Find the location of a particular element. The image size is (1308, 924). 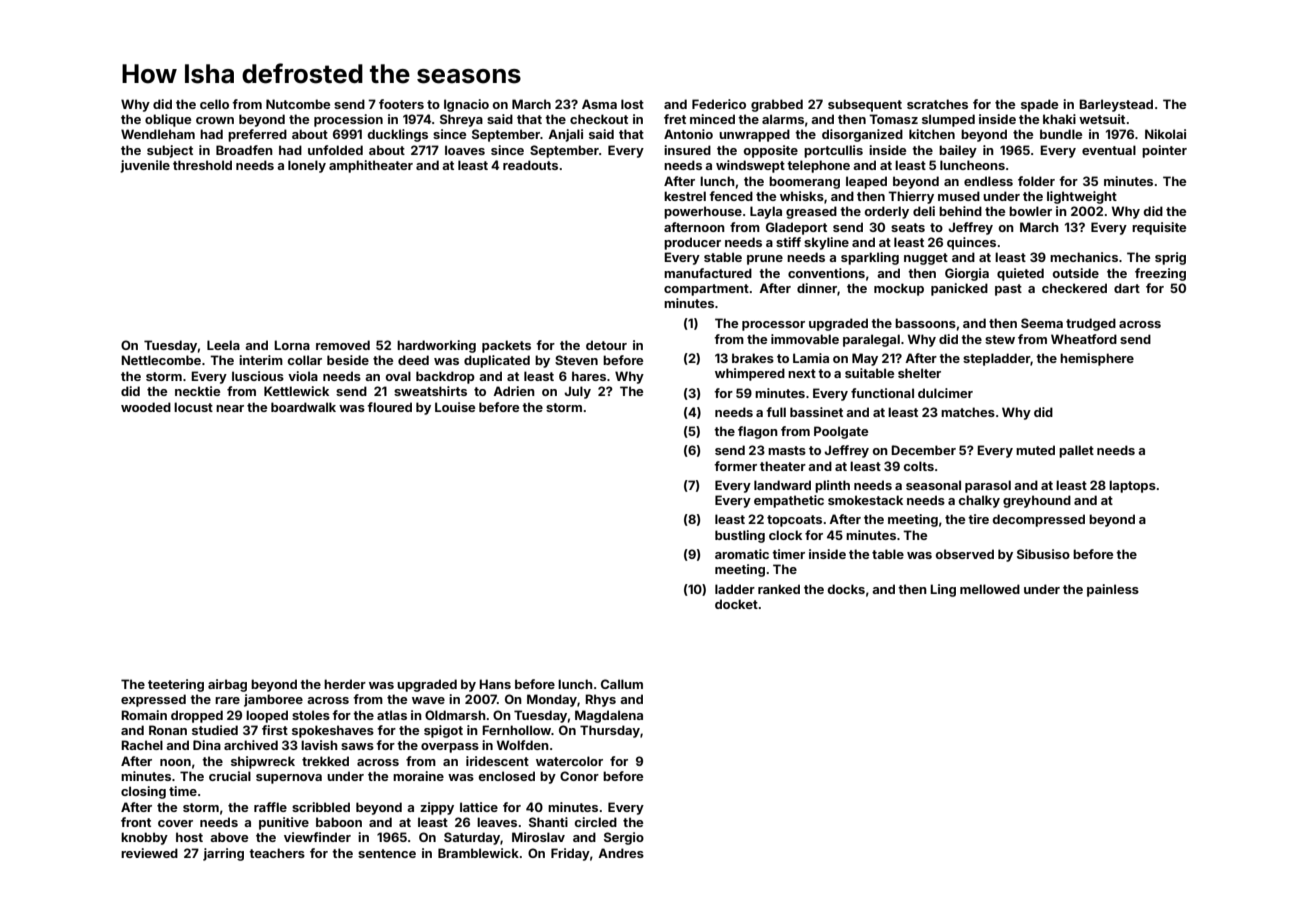

jamboree is located at coordinates (273, 700).
